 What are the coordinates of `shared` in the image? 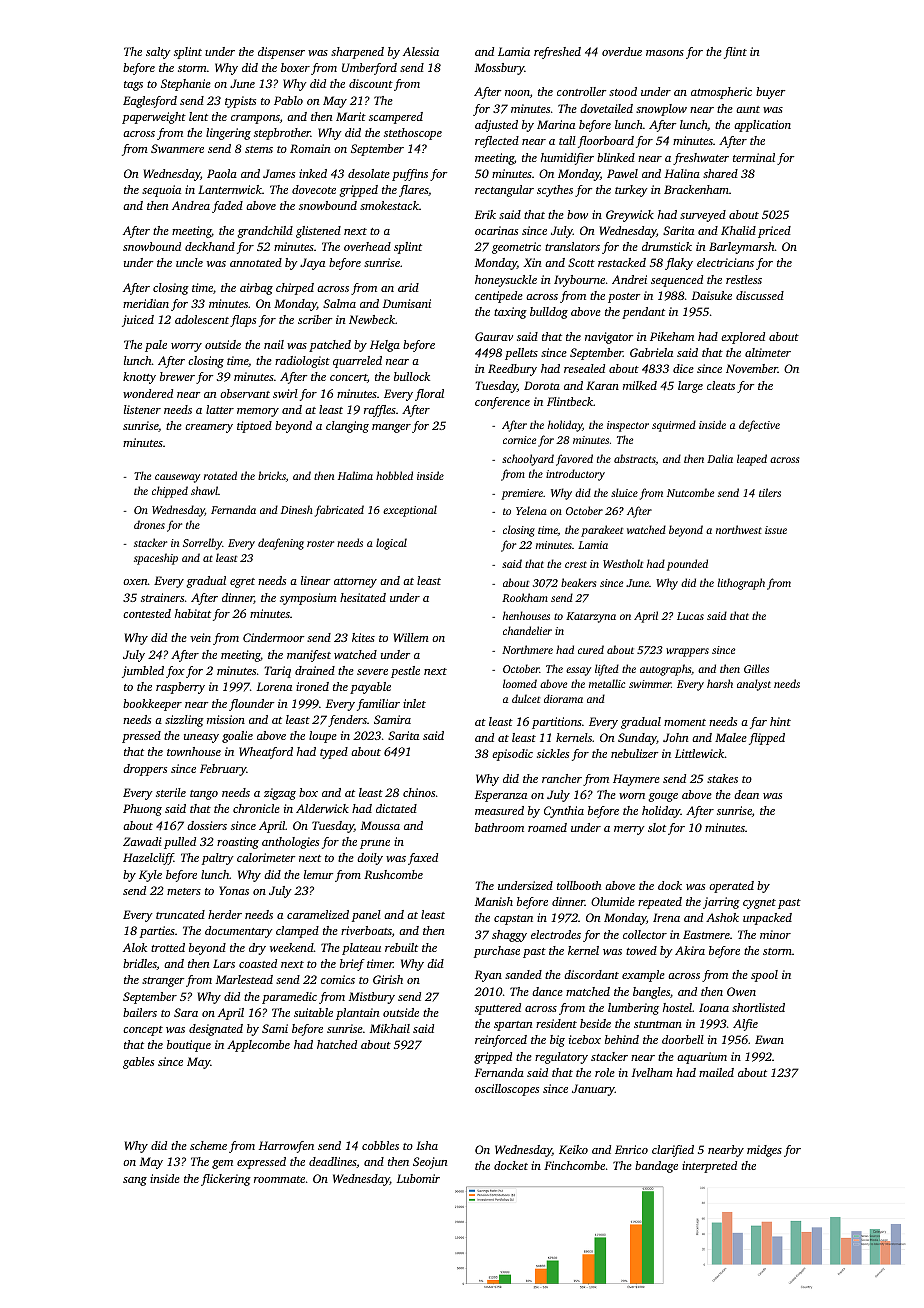 It's located at (720, 173).
